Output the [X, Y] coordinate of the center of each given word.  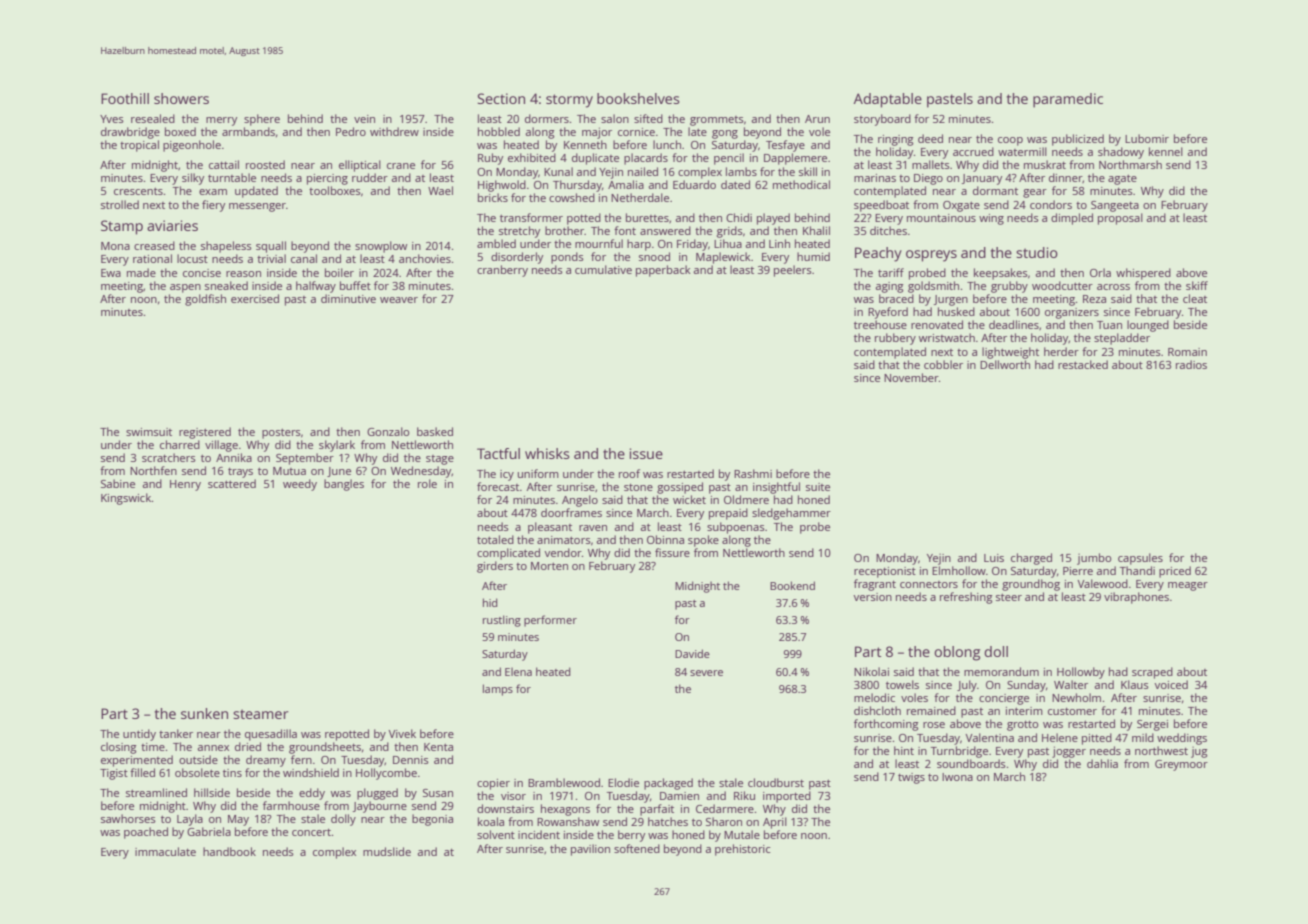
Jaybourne [380, 807]
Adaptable [888, 100]
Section [501, 98]
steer [1009, 597]
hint [904, 750]
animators [564, 540]
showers [181, 98]
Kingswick [126, 499]
